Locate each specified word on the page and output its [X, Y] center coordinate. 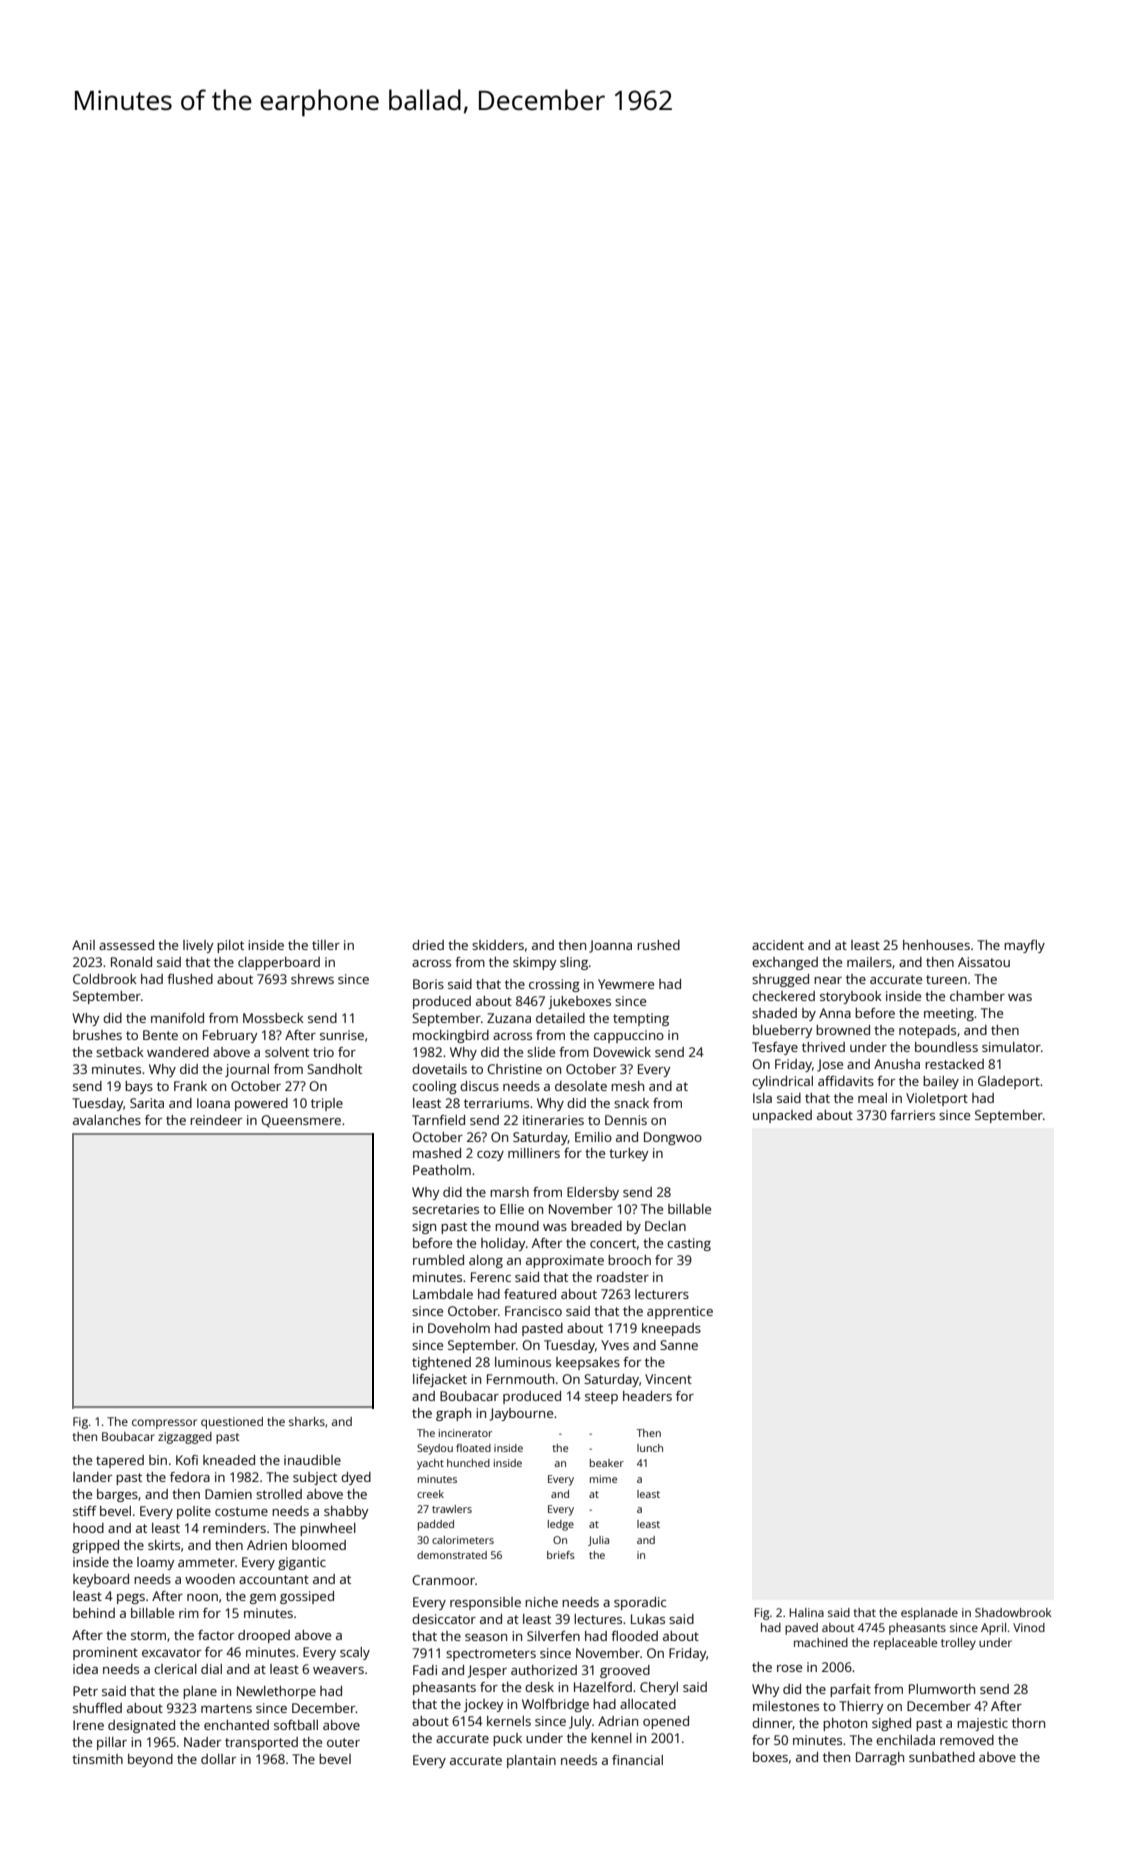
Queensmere [301, 1121]
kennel [611, 1738]
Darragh [880, 1758]
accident [778, 945]
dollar [218, 1759]
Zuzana [509, 1018]
